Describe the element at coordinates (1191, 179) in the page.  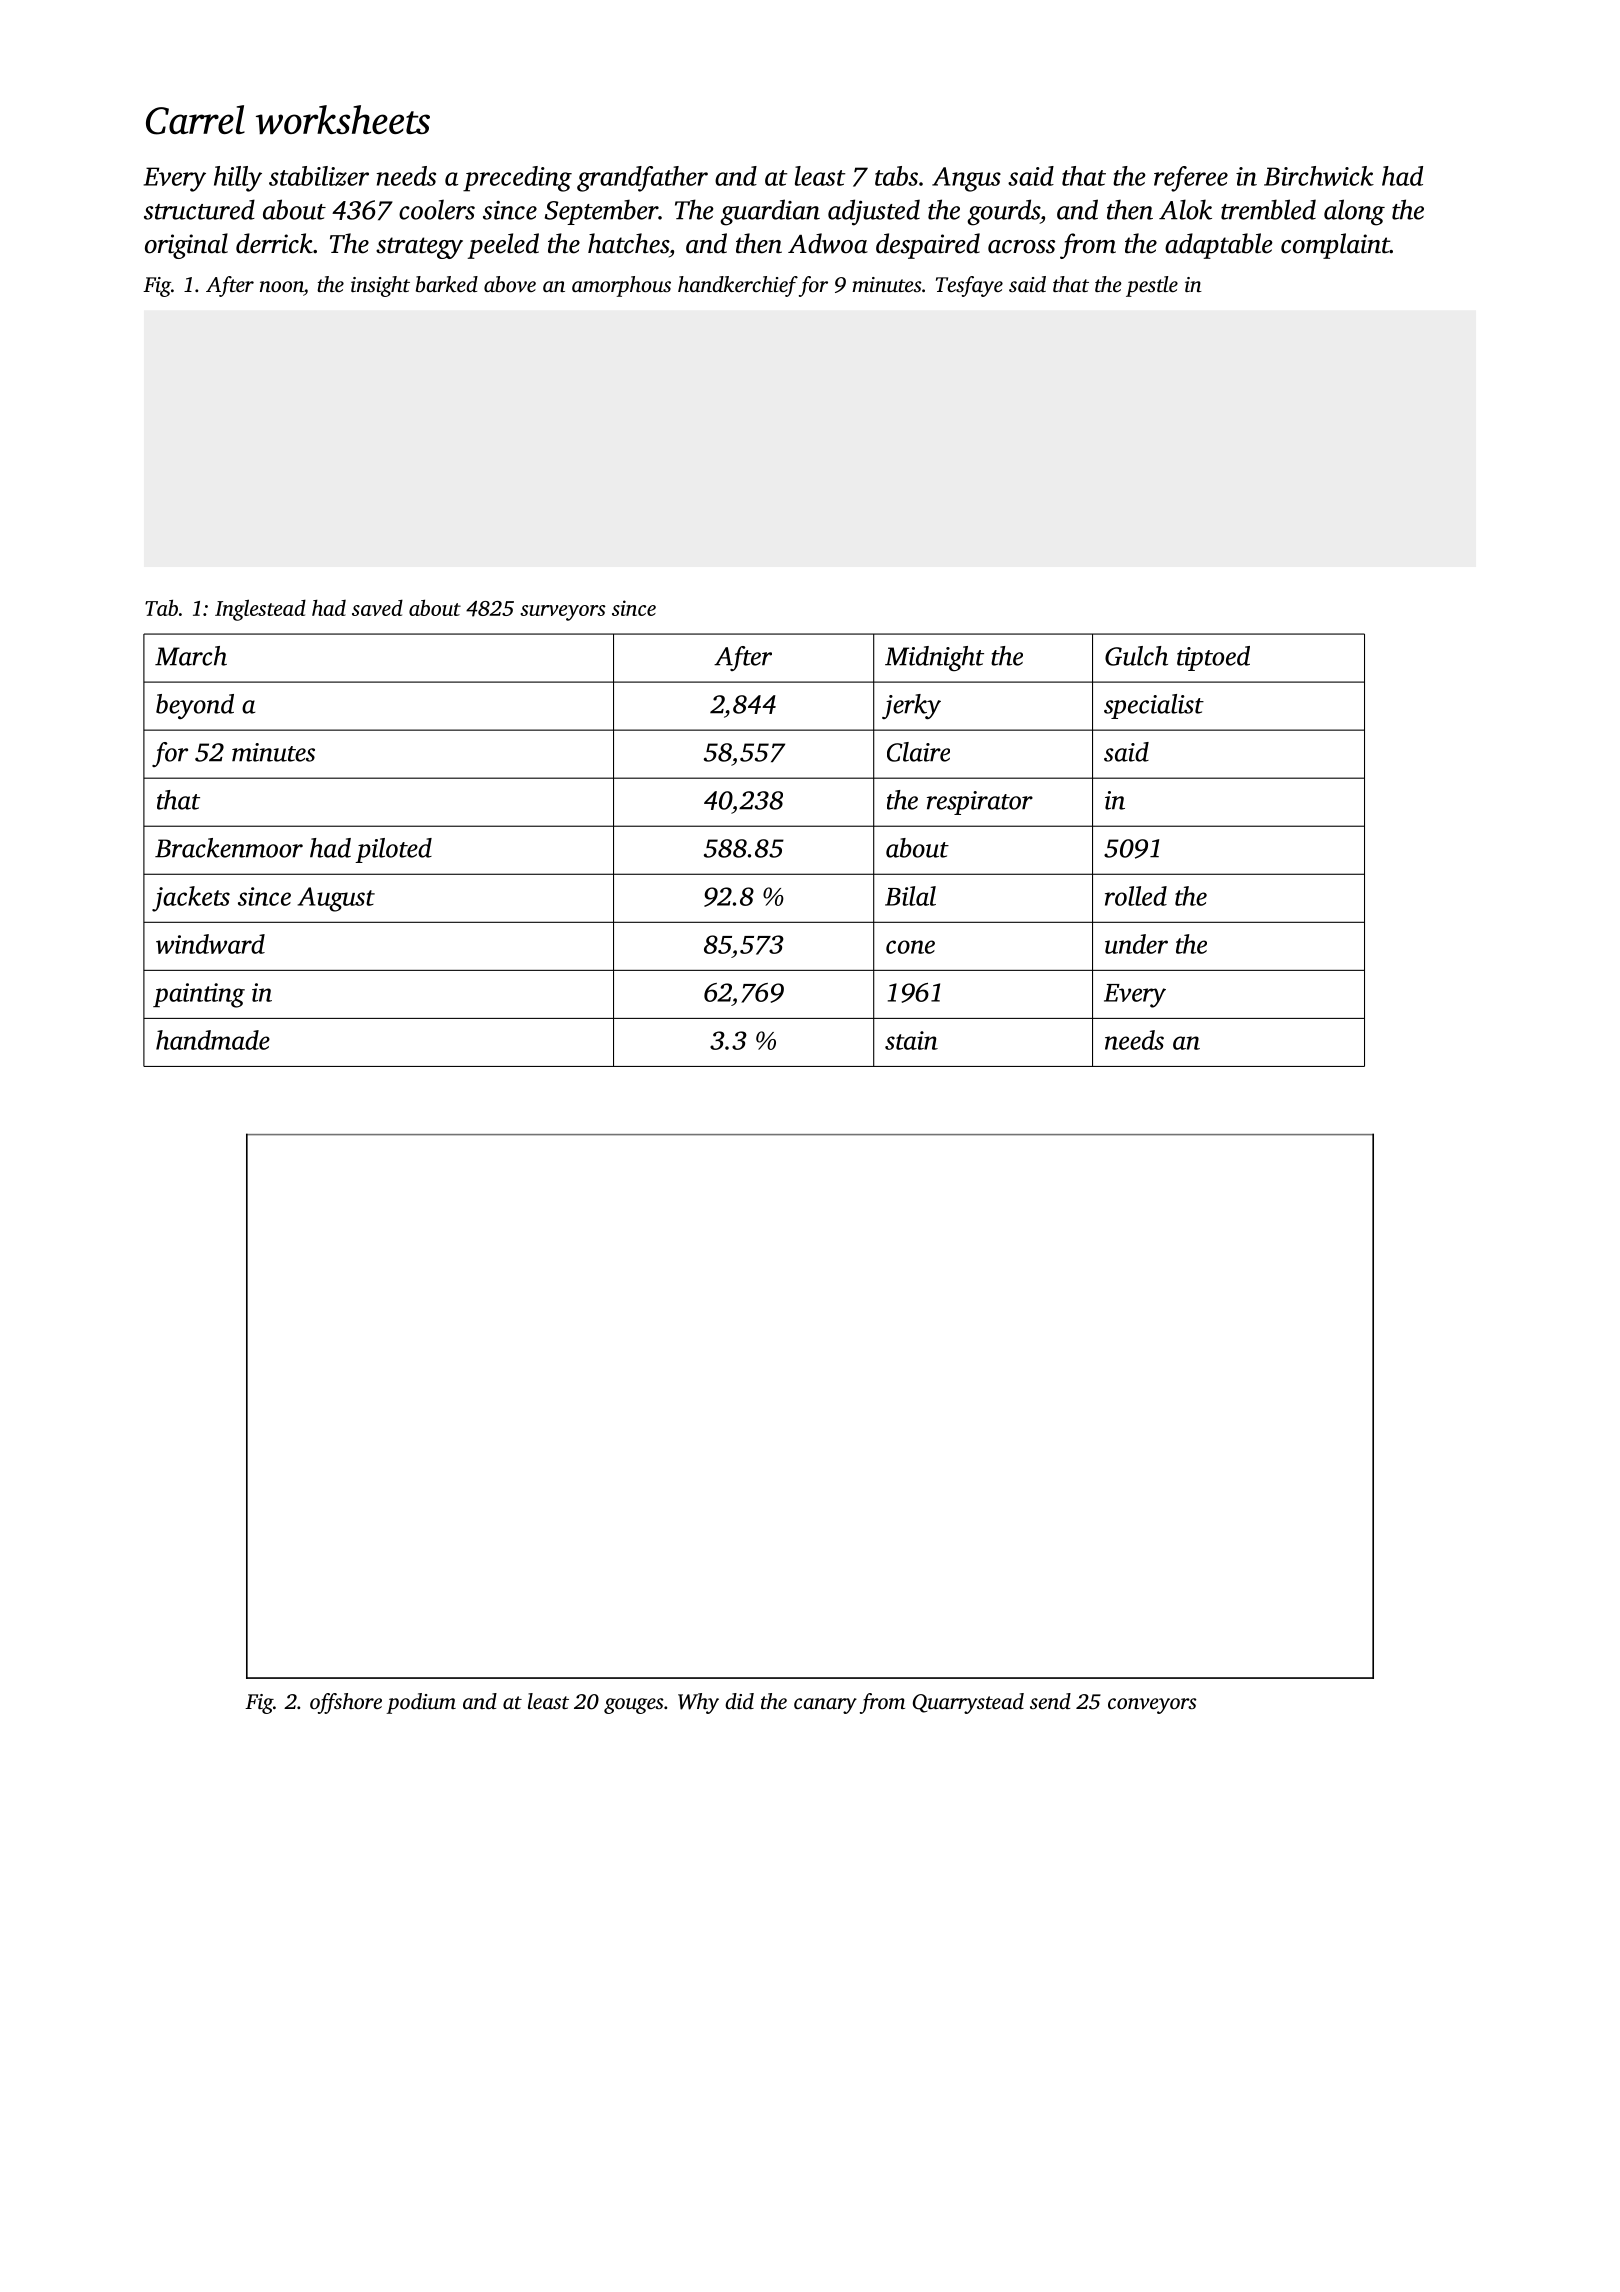
I see `referee` at that location.
